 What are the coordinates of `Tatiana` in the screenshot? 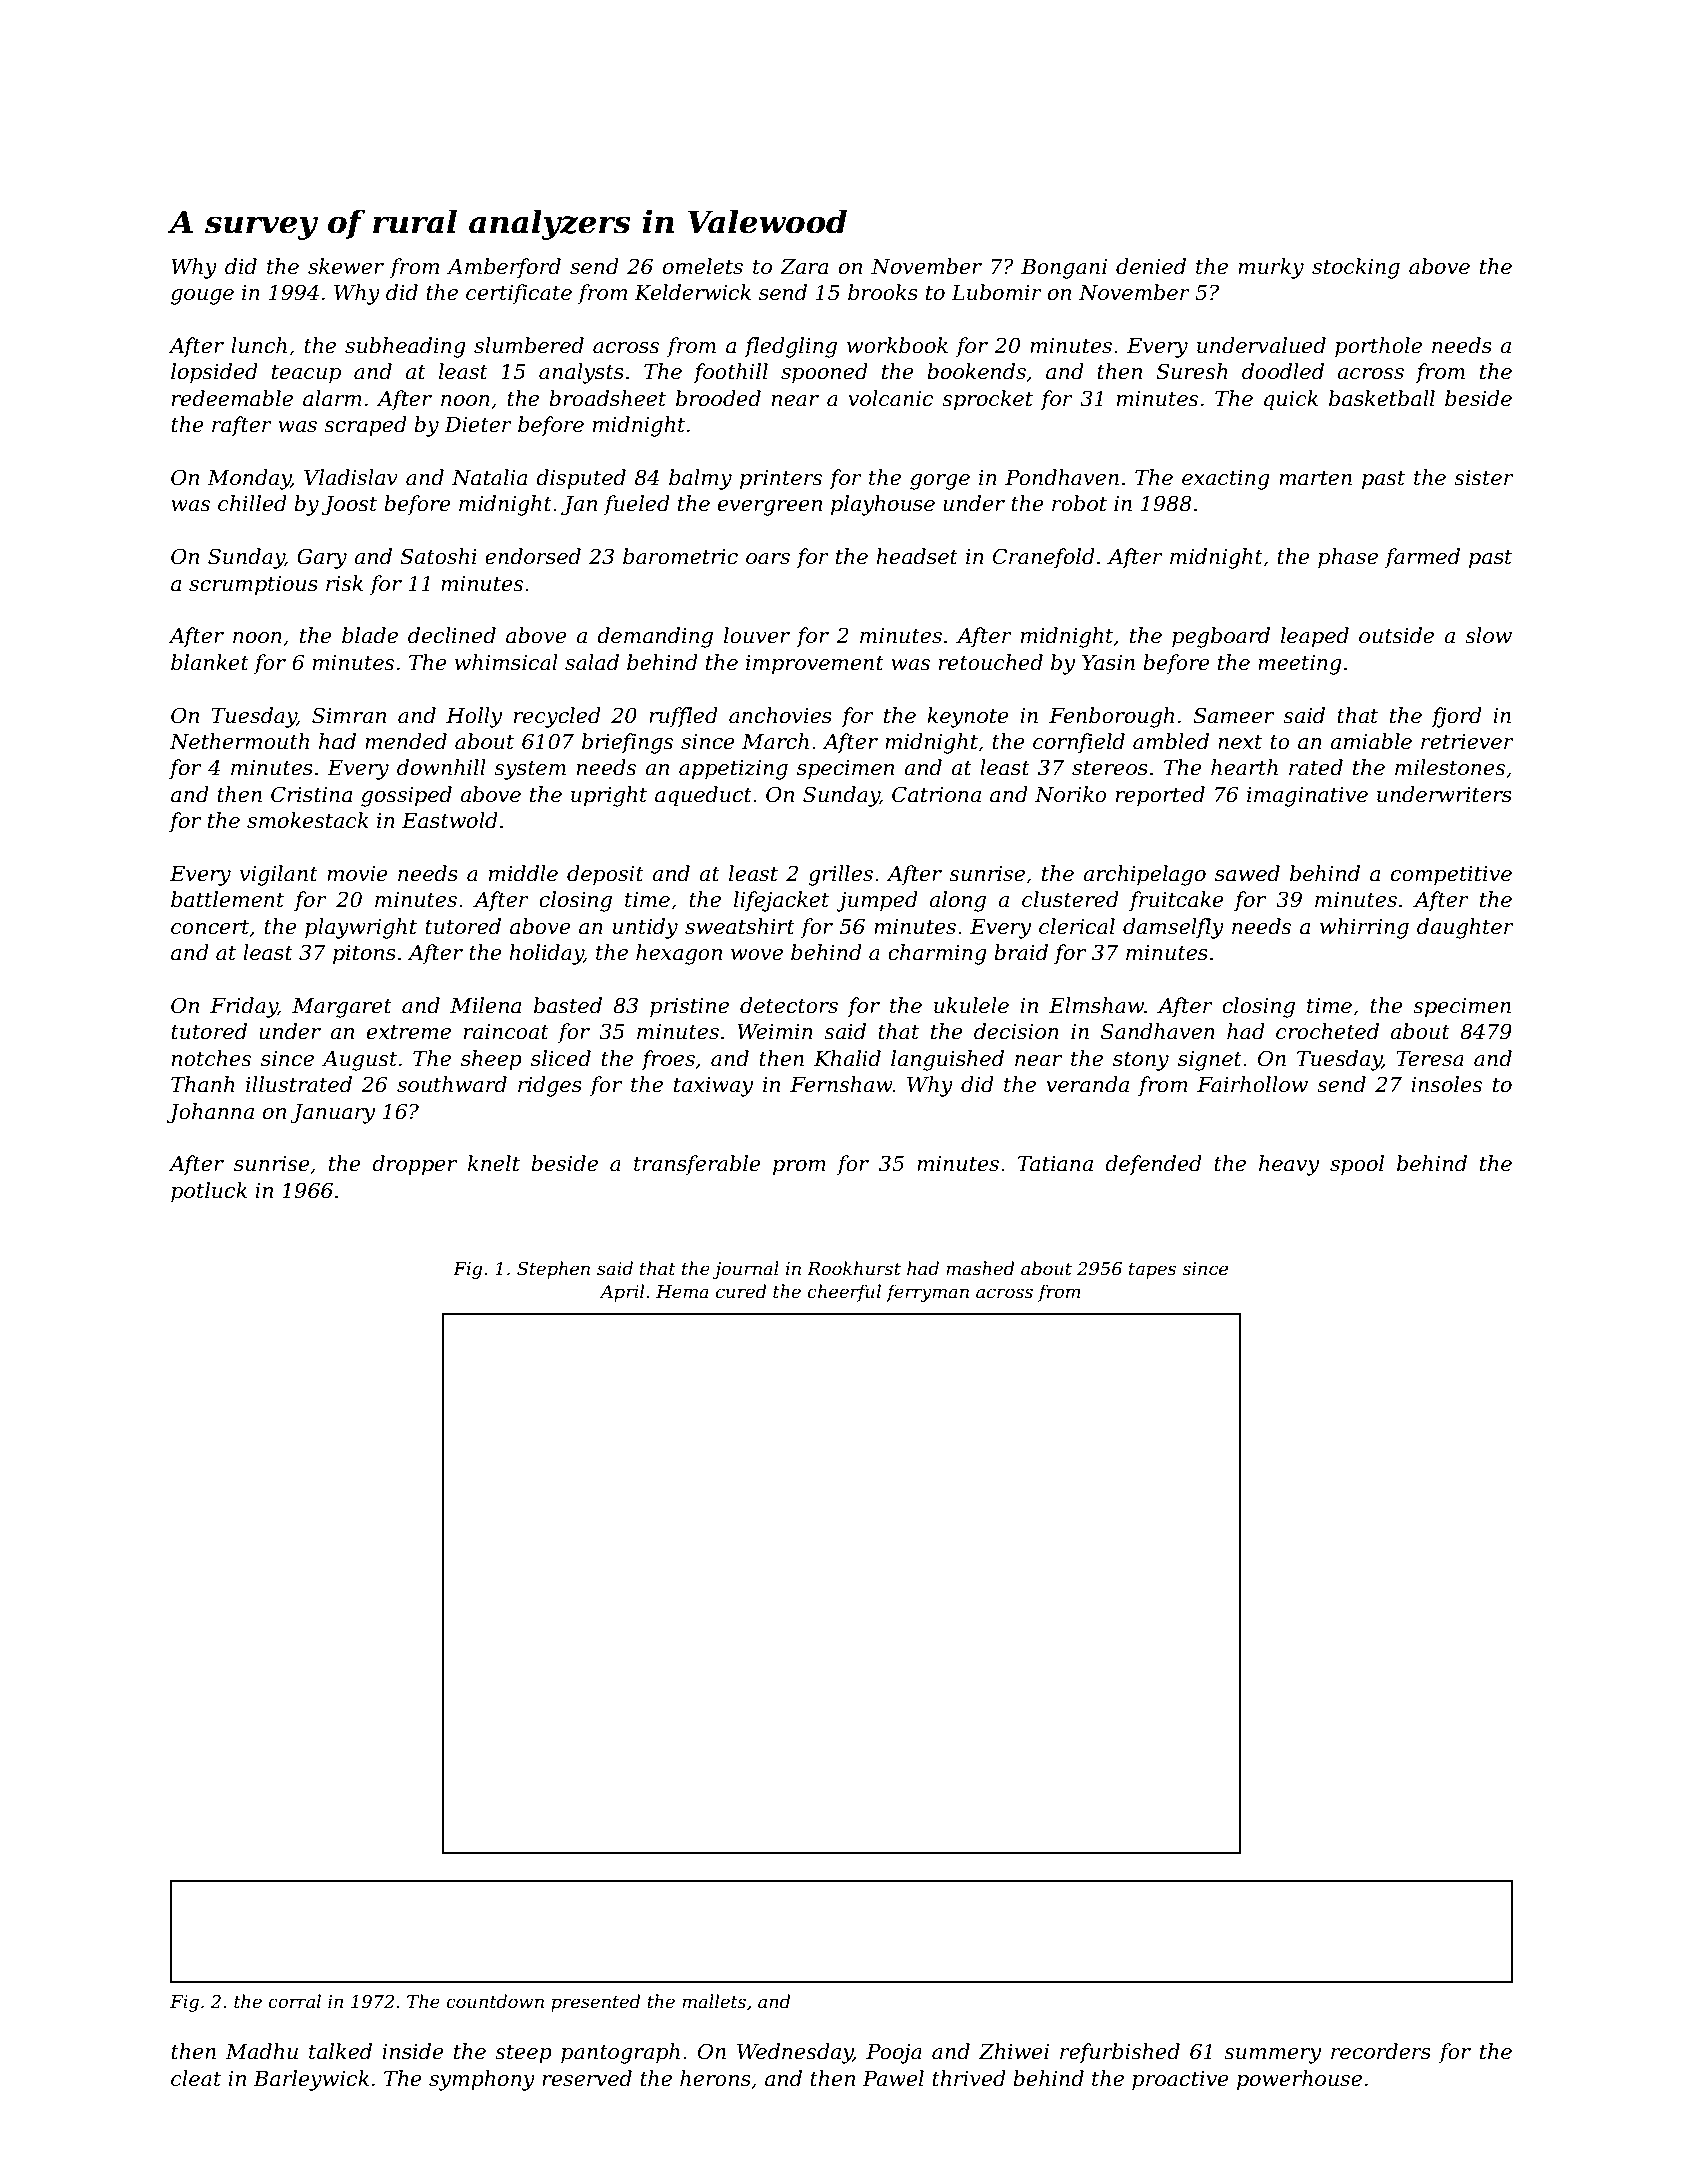 It's located at (1055, 1164).
